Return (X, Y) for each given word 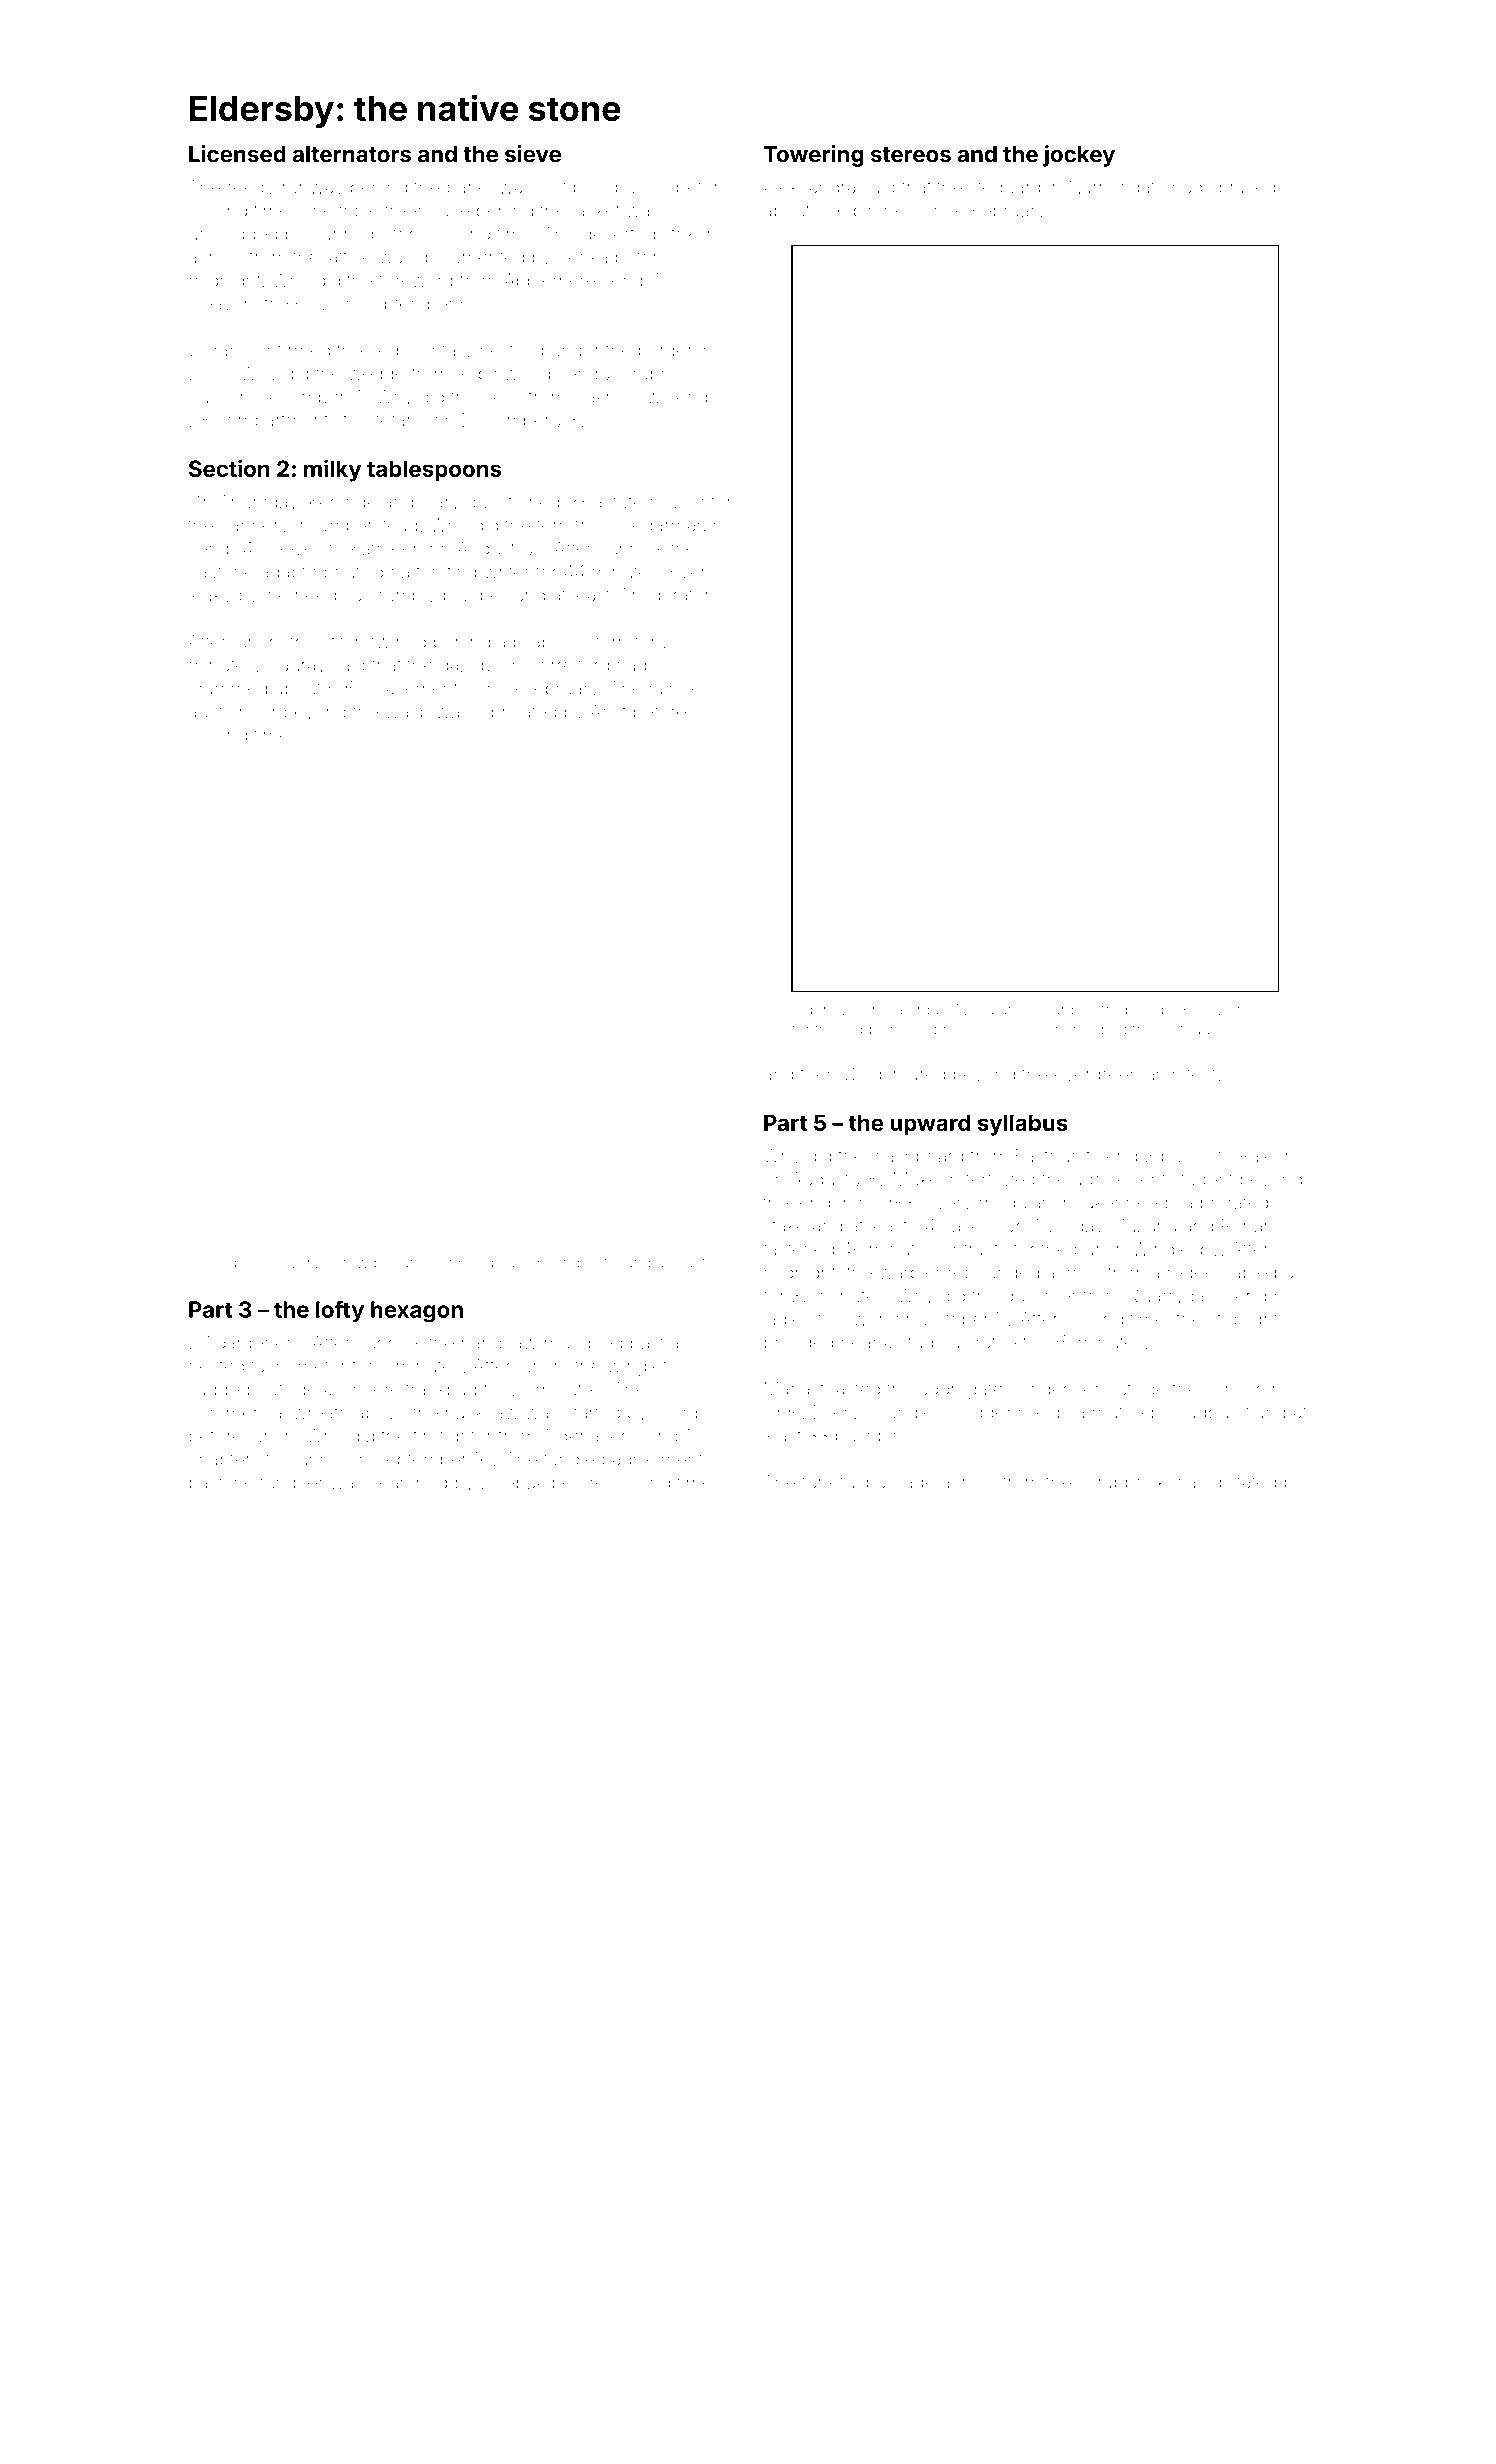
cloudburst (1205, 1412)
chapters (224, 1461)
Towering (813, 156)
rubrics (661, 374)
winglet (637, 1368)
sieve (533, 154)
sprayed (1242, 189)
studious (934, 1342)
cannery (255, 528)
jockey (1079, 156)
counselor (418, 1263)
